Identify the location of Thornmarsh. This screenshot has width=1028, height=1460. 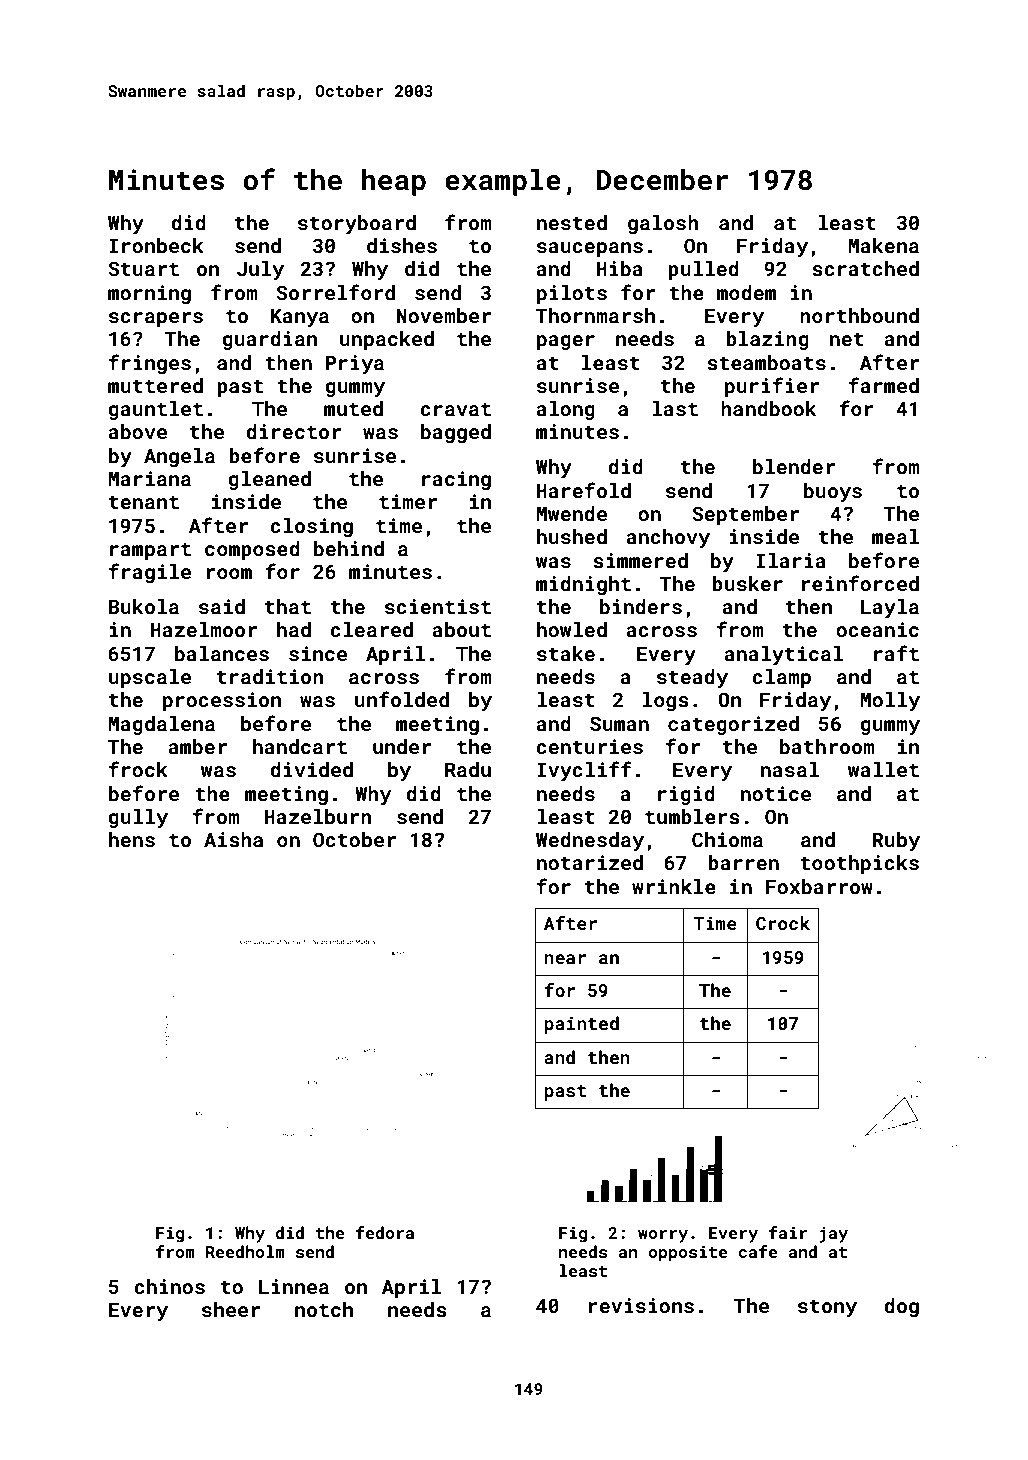
(595, 315).
